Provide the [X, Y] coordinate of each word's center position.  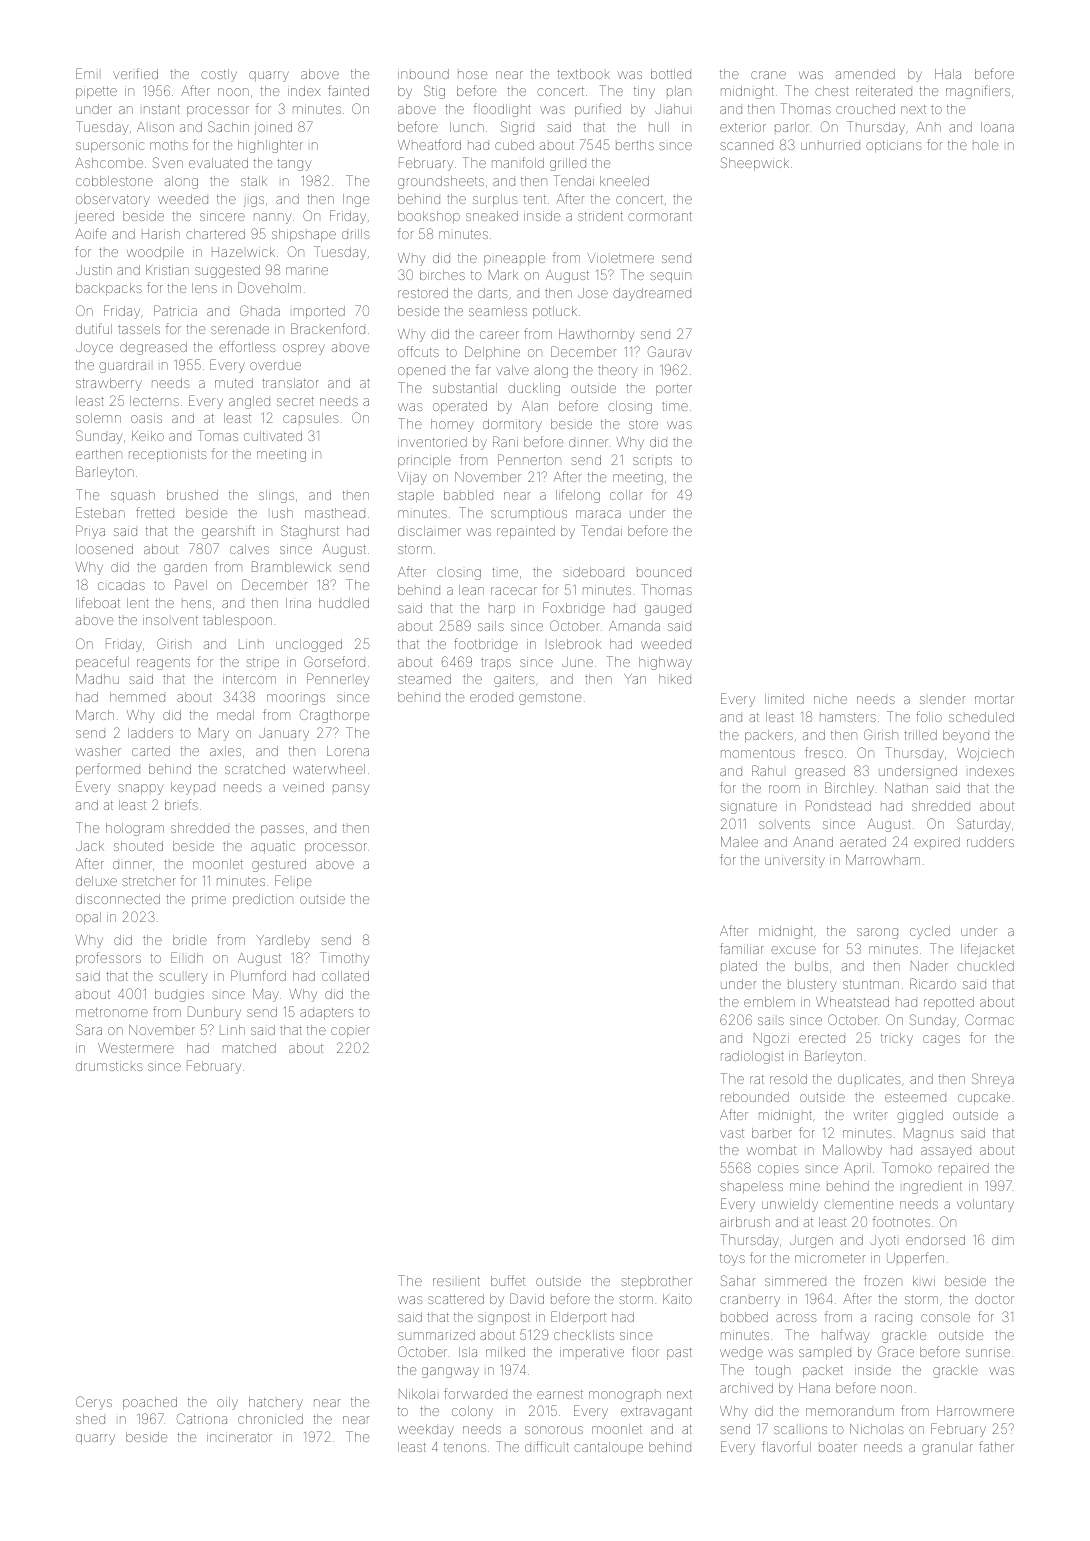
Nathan [906, 788]
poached [150, 1403]
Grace [896, 1351]
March [95, 715]
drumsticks [109, 1066]
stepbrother [656, 1282]
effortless [247, 346]
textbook [583, 74]
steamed [424, 679]
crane [768, 75]
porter [674, 390]
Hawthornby [596, 335]
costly [219, 75]
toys [732, 1260]
